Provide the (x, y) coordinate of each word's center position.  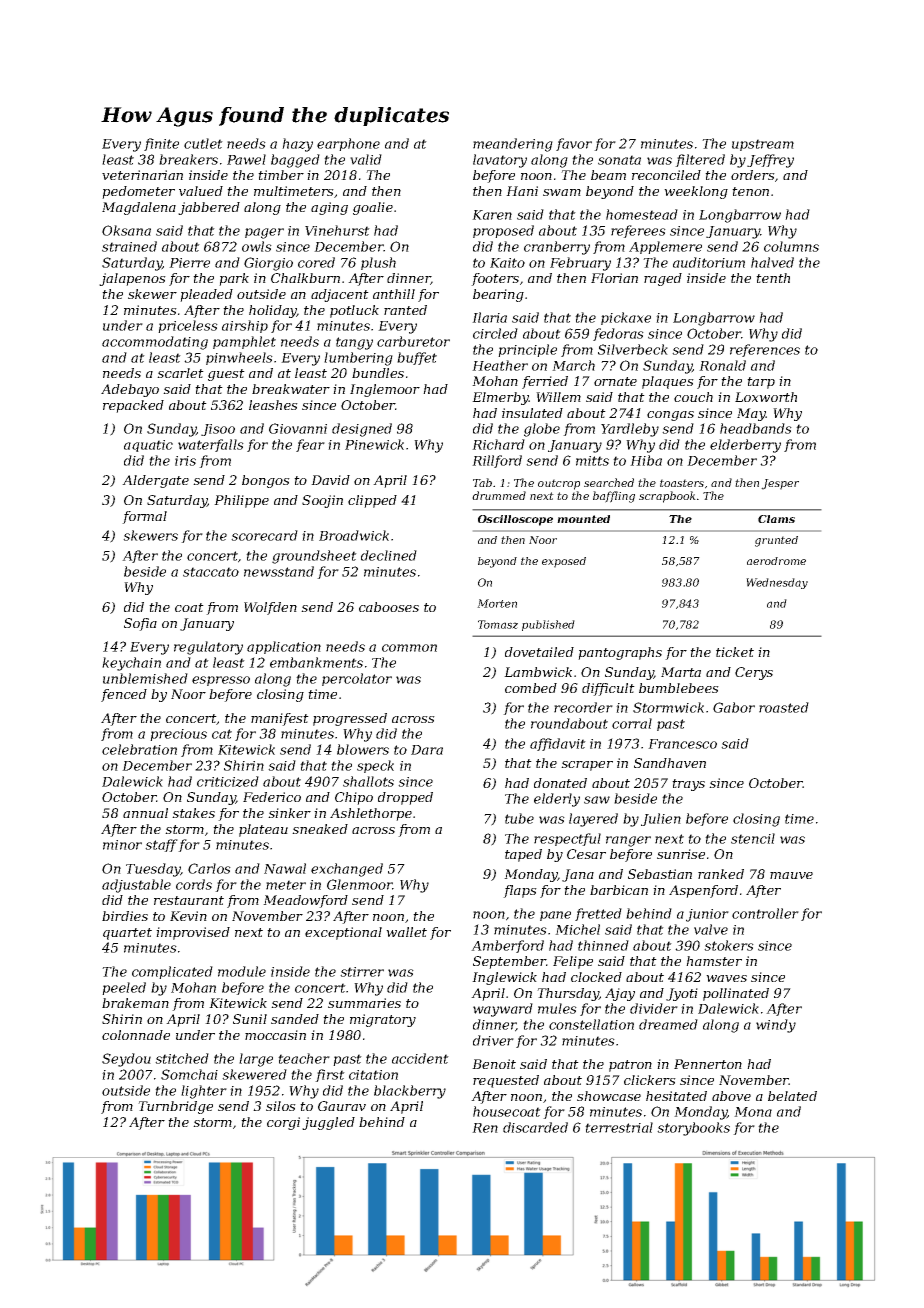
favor (574, 144)
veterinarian (142, 175)
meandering (513, 145)
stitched (182, 1058)
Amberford (507, 946)
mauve (791, 875)
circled (495, 333)
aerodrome (776, 561)
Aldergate (155, 481)
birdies (125, 916)
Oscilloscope (515, 520)
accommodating (155, 343)
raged (663, 279)
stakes (193, 813)
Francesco (682, 744)
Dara (427, 750)
